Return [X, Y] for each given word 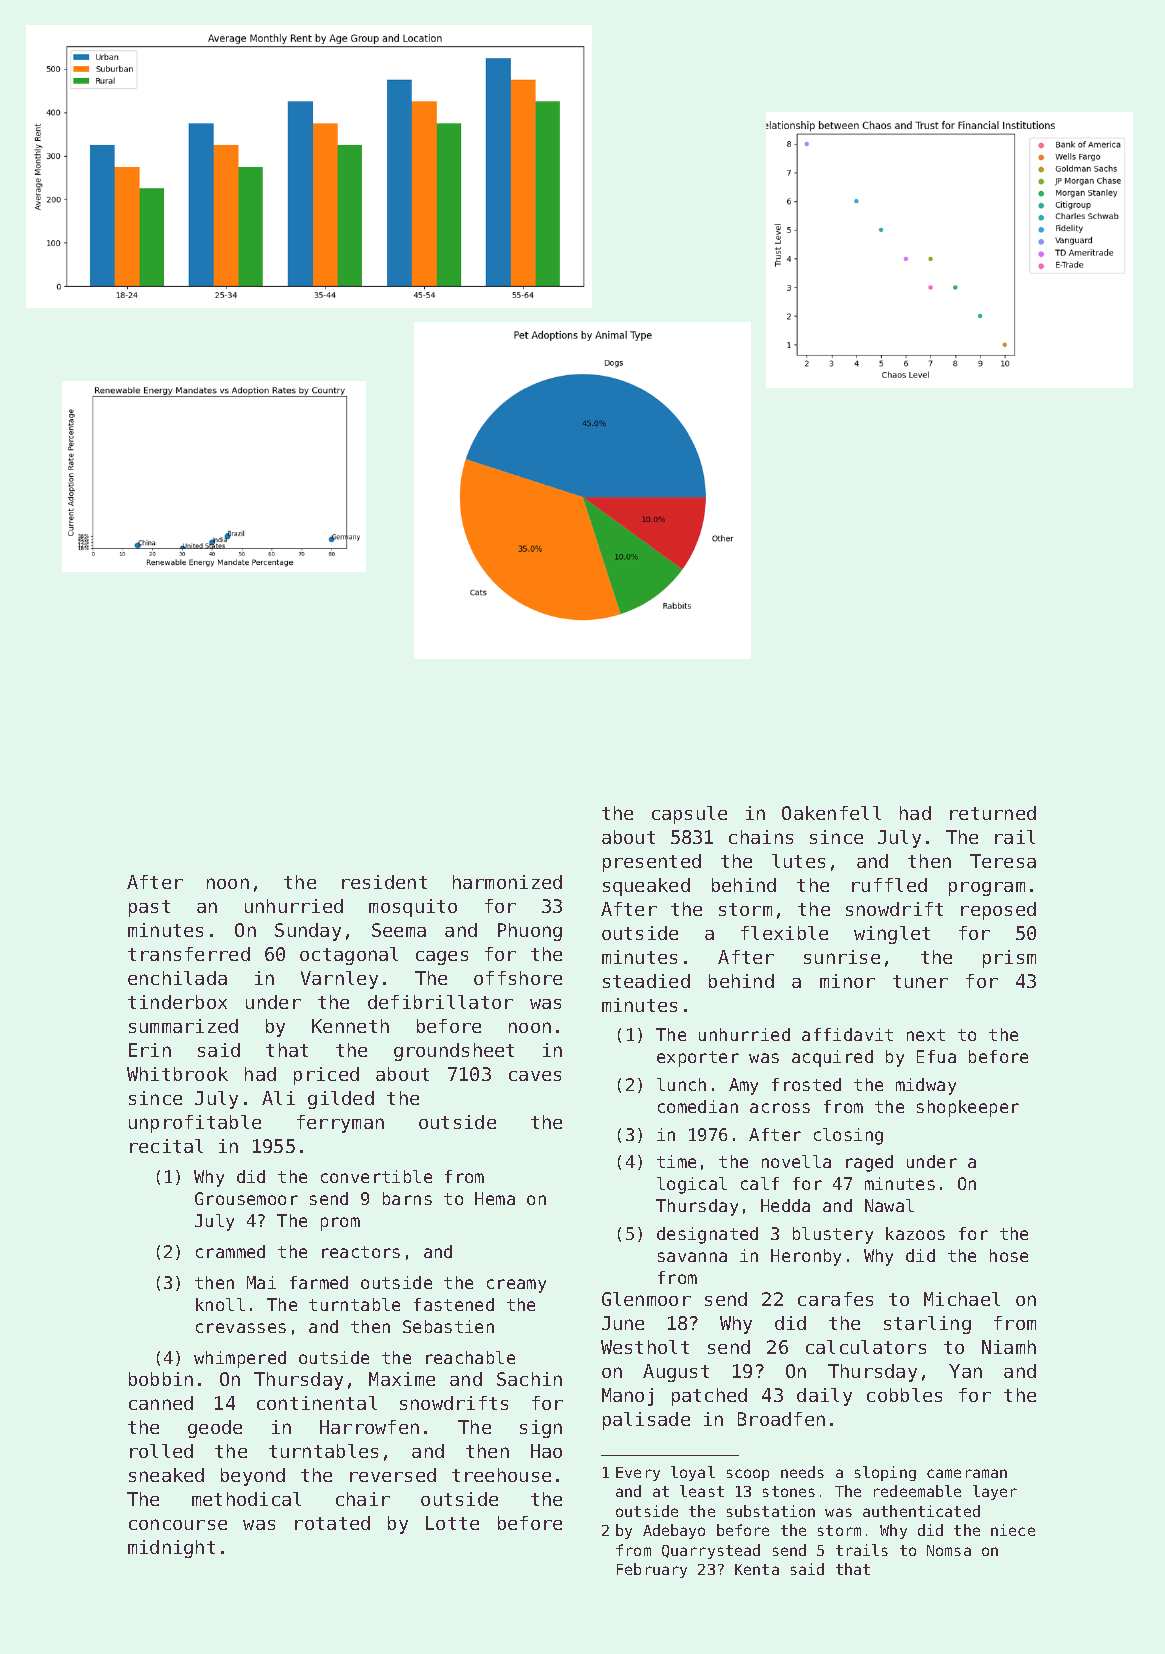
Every [638, 1474]
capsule [689, 815]
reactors [361, 1252]
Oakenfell [831, 813]
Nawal [889, 1205]
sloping [885, 1473]
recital [166, 1146]
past [149, 908]
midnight [171, 1549]
